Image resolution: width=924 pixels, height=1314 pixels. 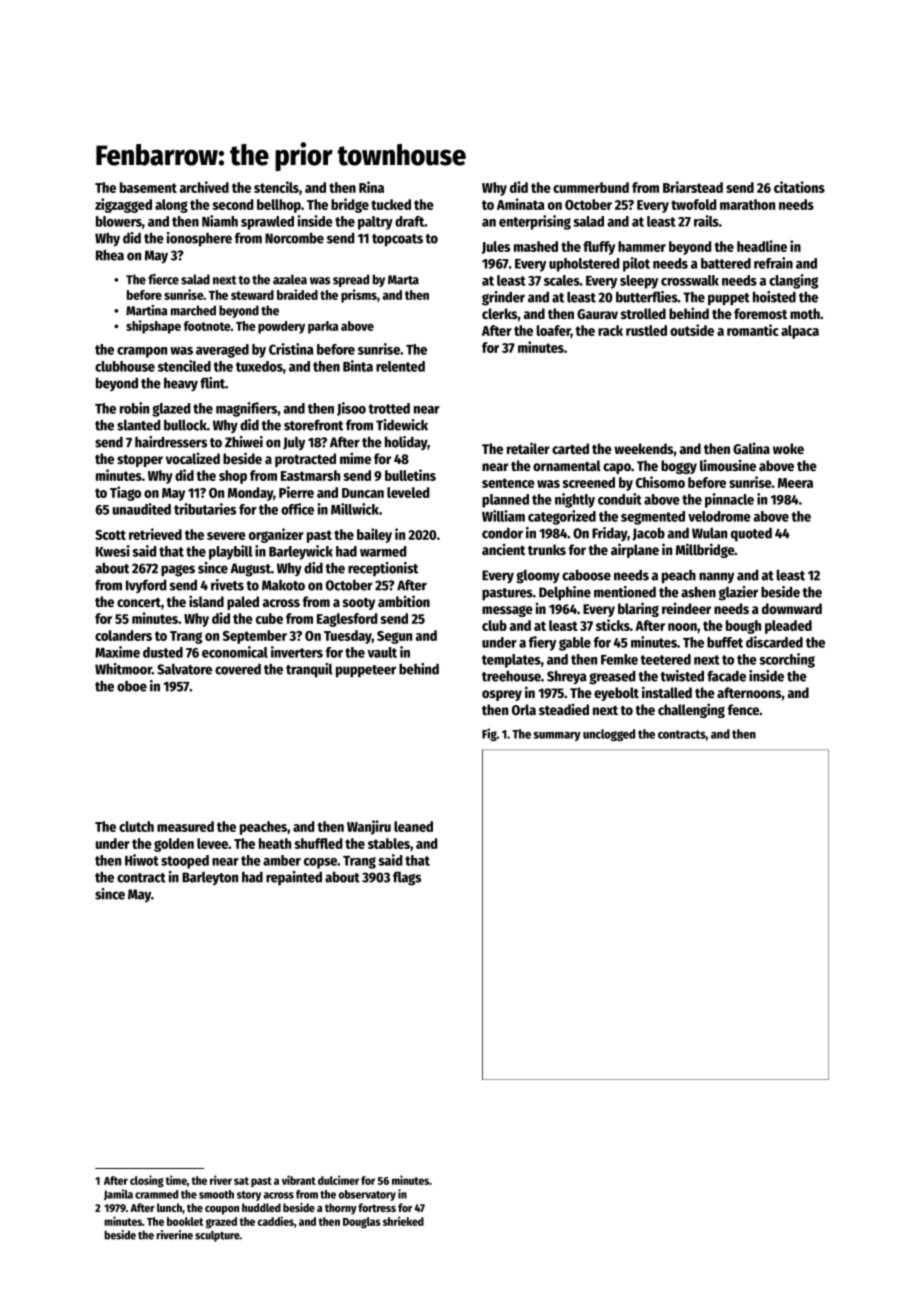 What do you see at coordinates (646, 330) in the screenshot?
I see `rustled` at bounding box center [646, 330].
